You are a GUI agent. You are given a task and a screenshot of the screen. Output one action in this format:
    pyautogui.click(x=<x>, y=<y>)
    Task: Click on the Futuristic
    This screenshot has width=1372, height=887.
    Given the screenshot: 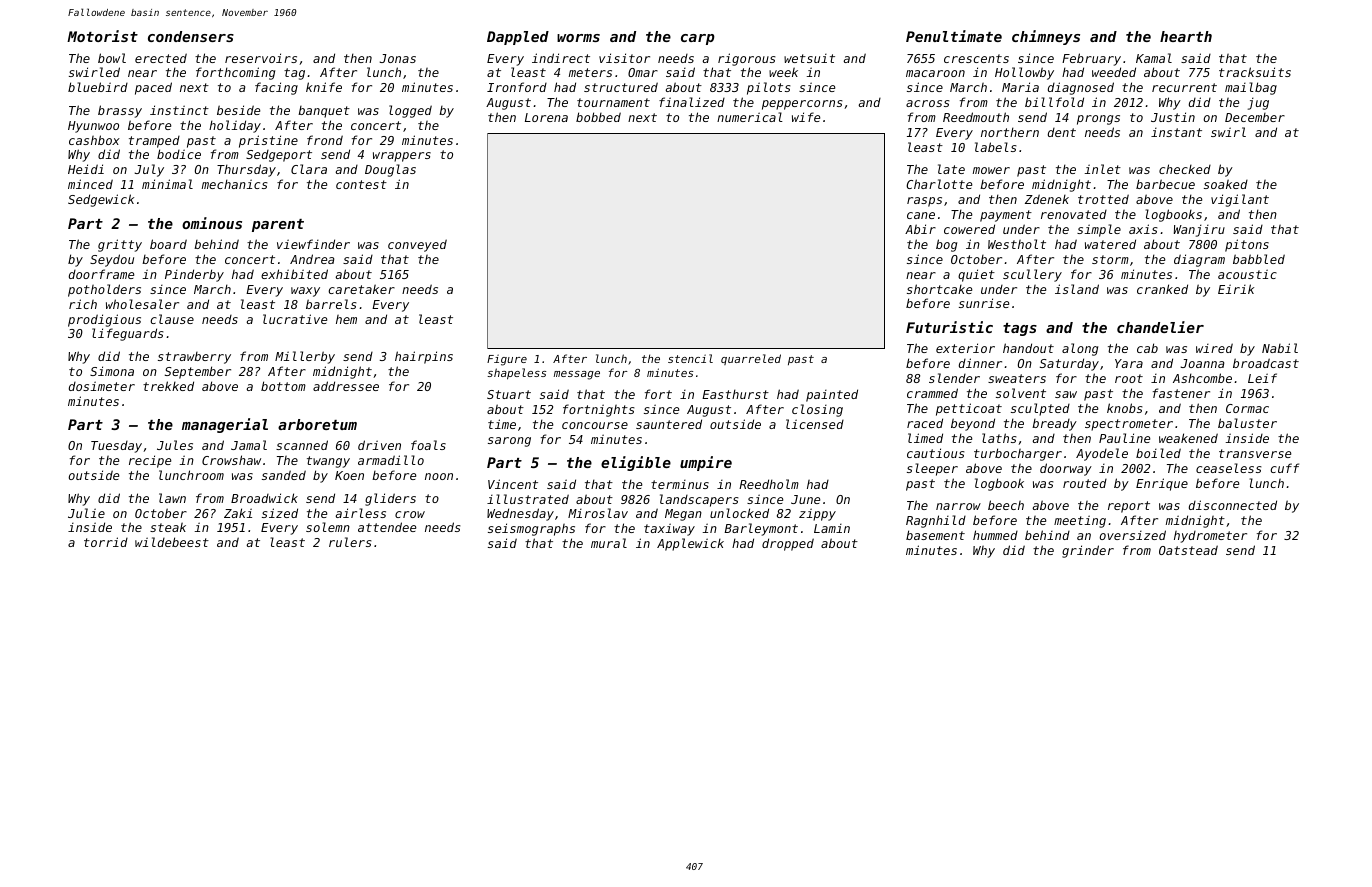 What is the action you would take?
    pyautogui.click(x=949, y=327)
